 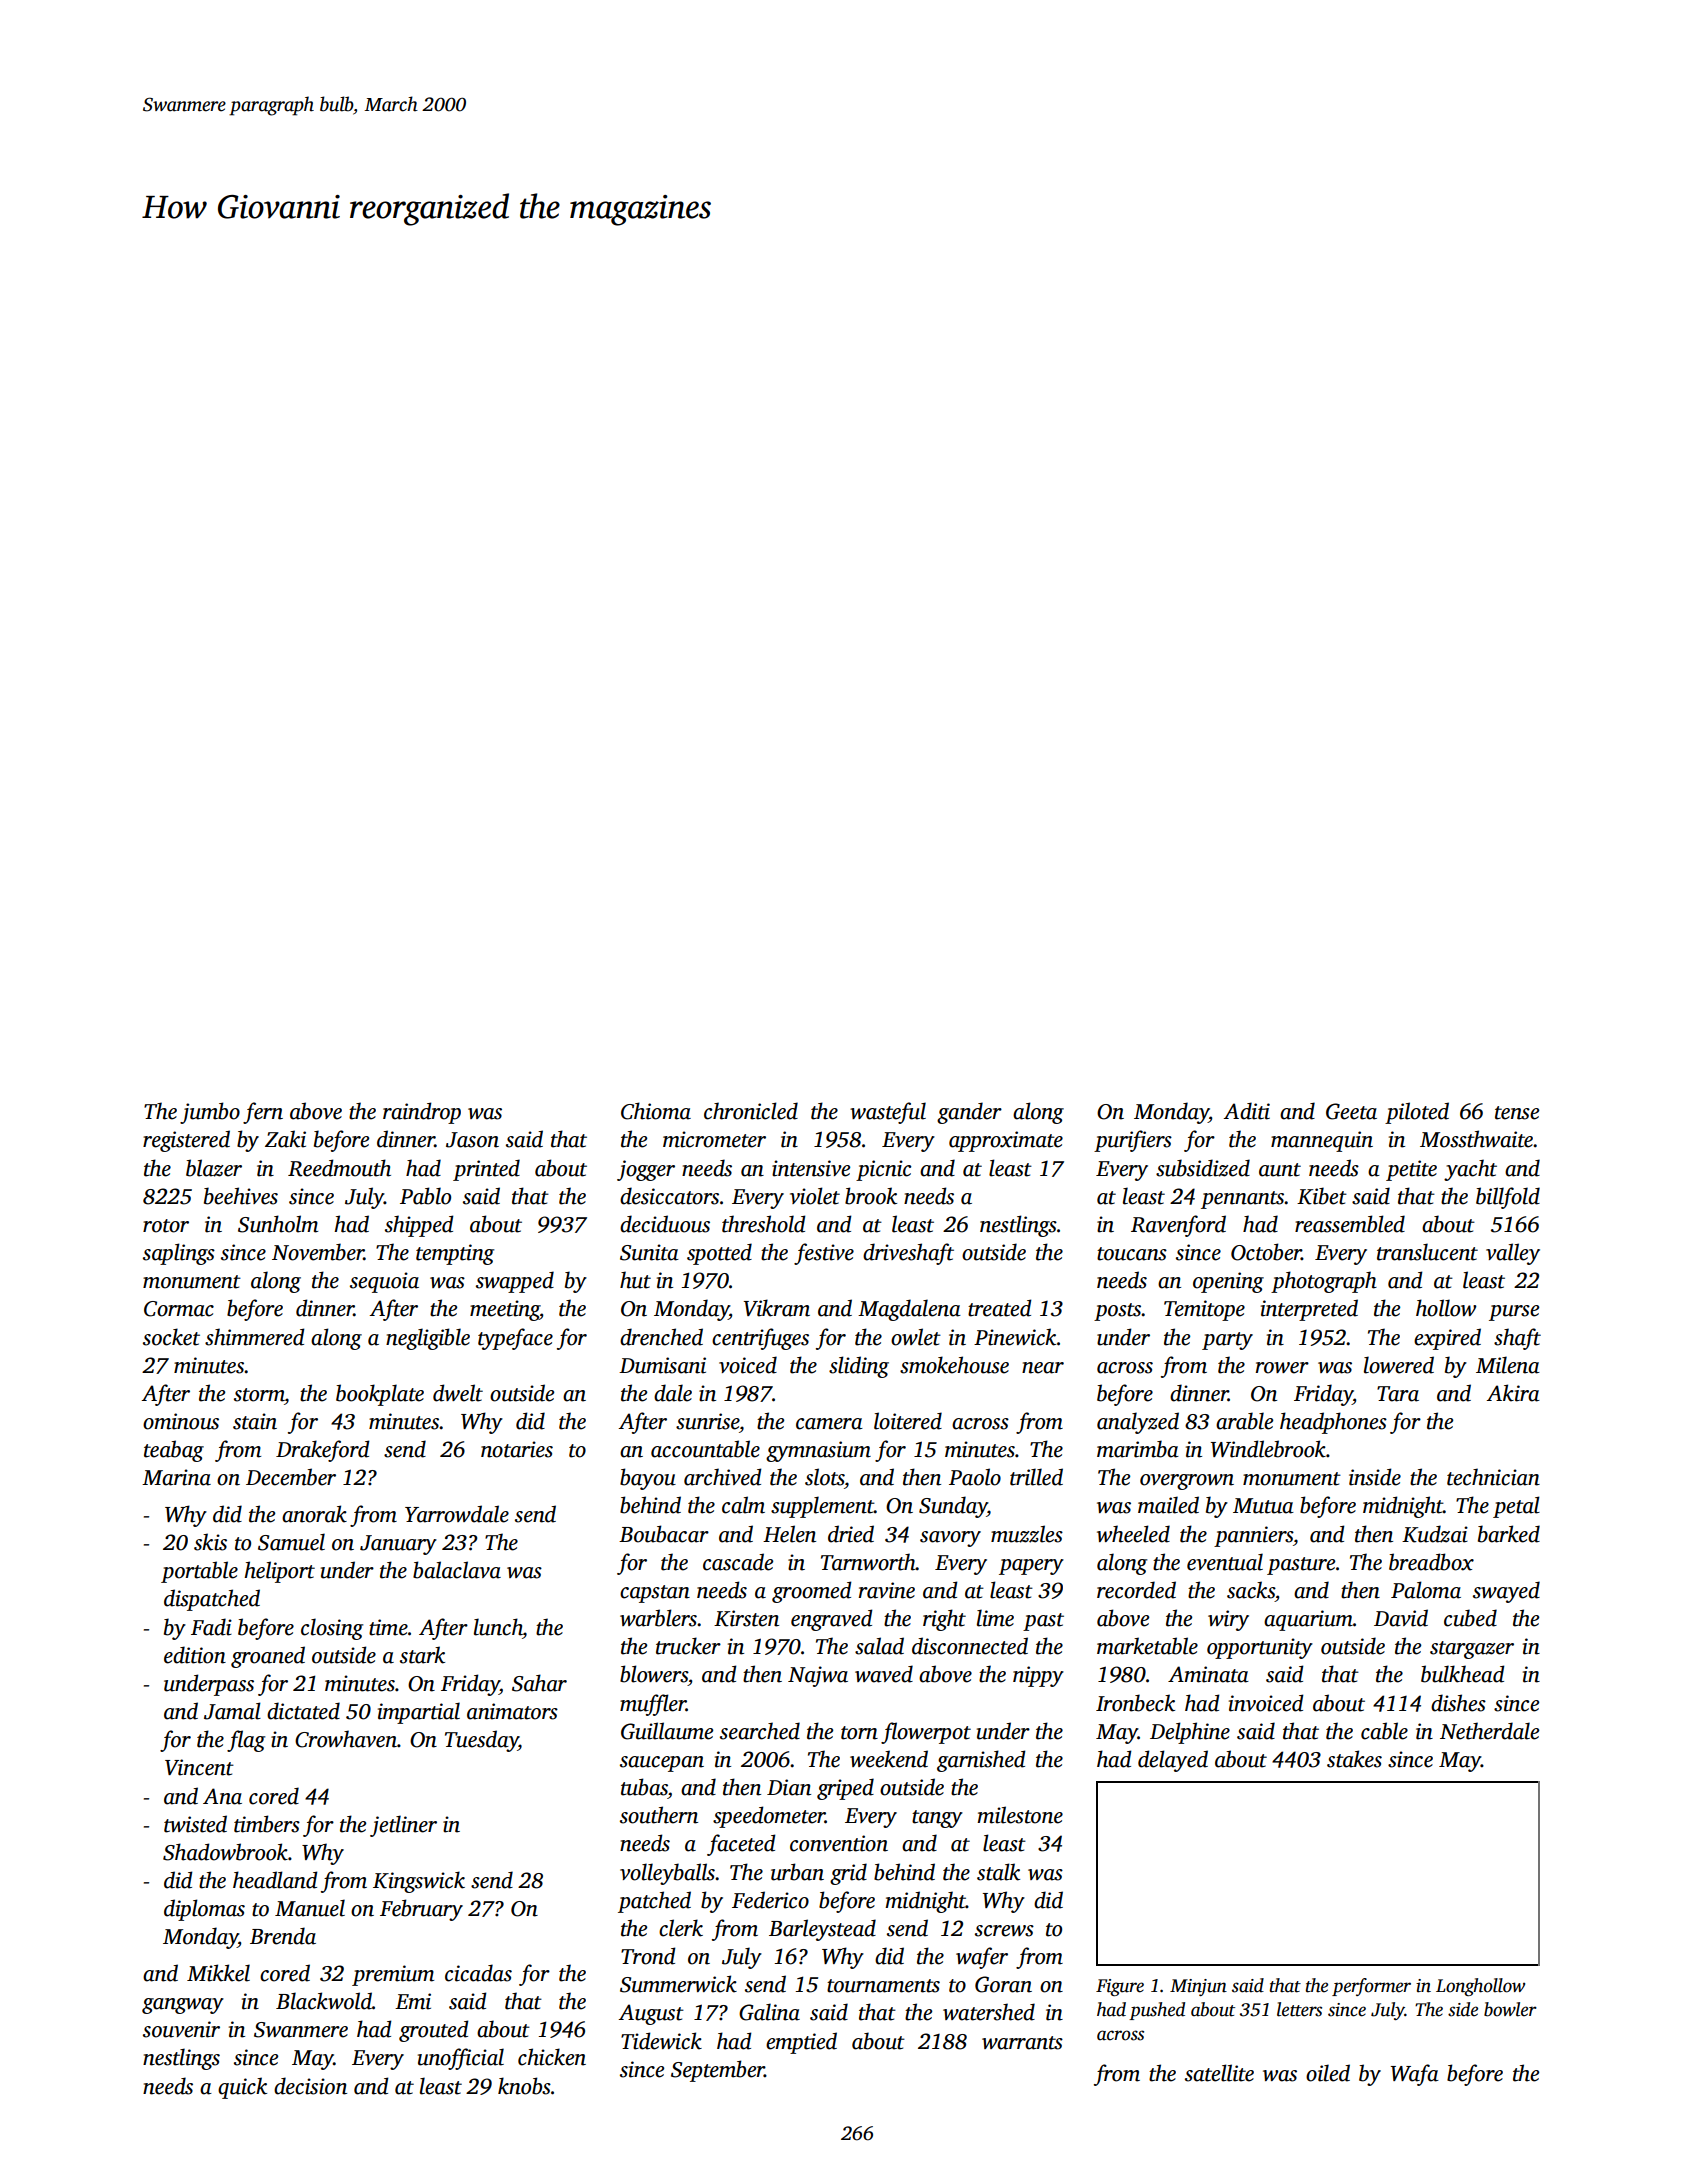 What do you see at coordinates (1000, 1308) in the screenshot?
I see `treated` at bounding box center [1000, 1308].
